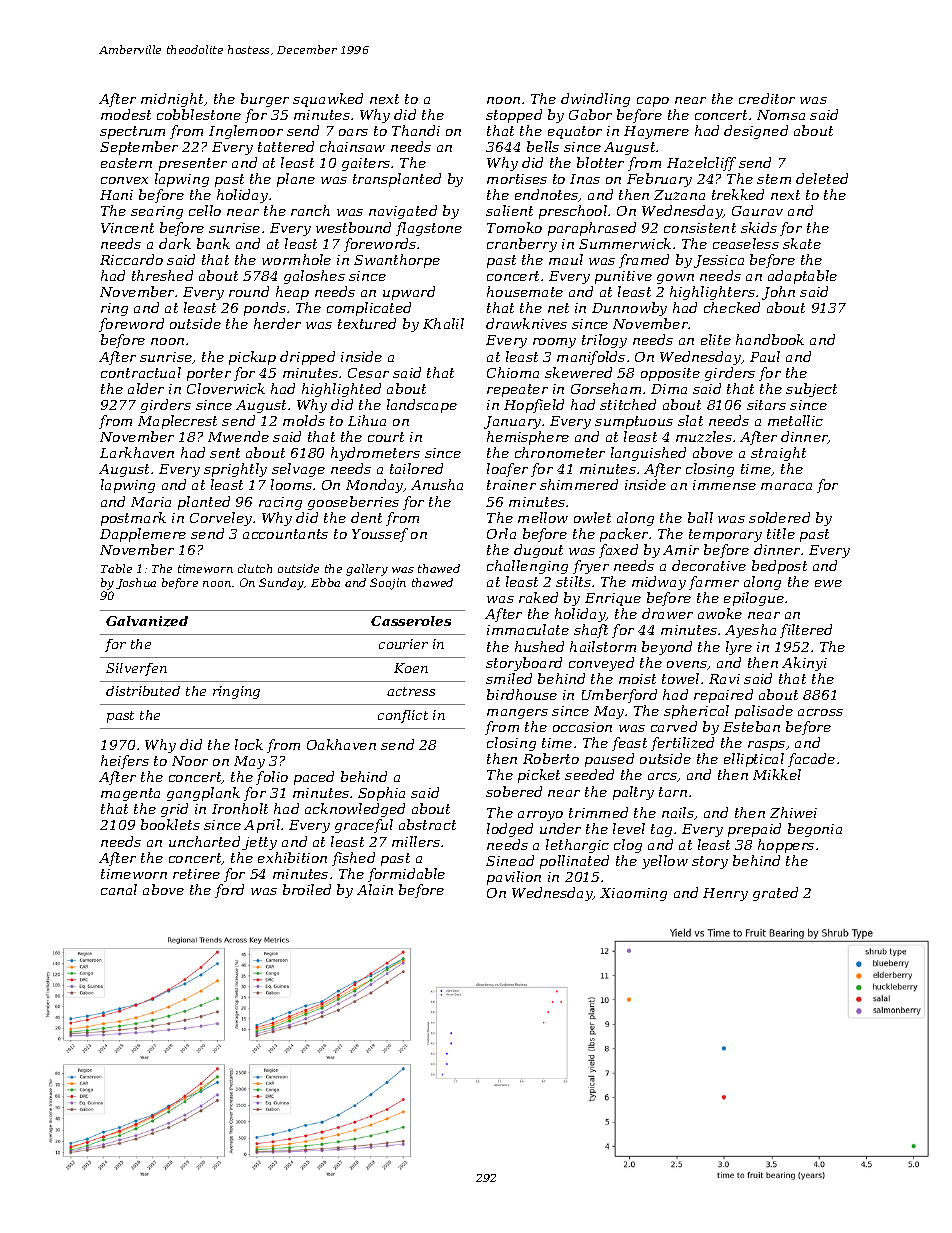 Image resolution: width=952 pixels, height=1233 pixels. Describe the element at coordinates (674, 726) in the screenshot. I see `carved` at that location.
